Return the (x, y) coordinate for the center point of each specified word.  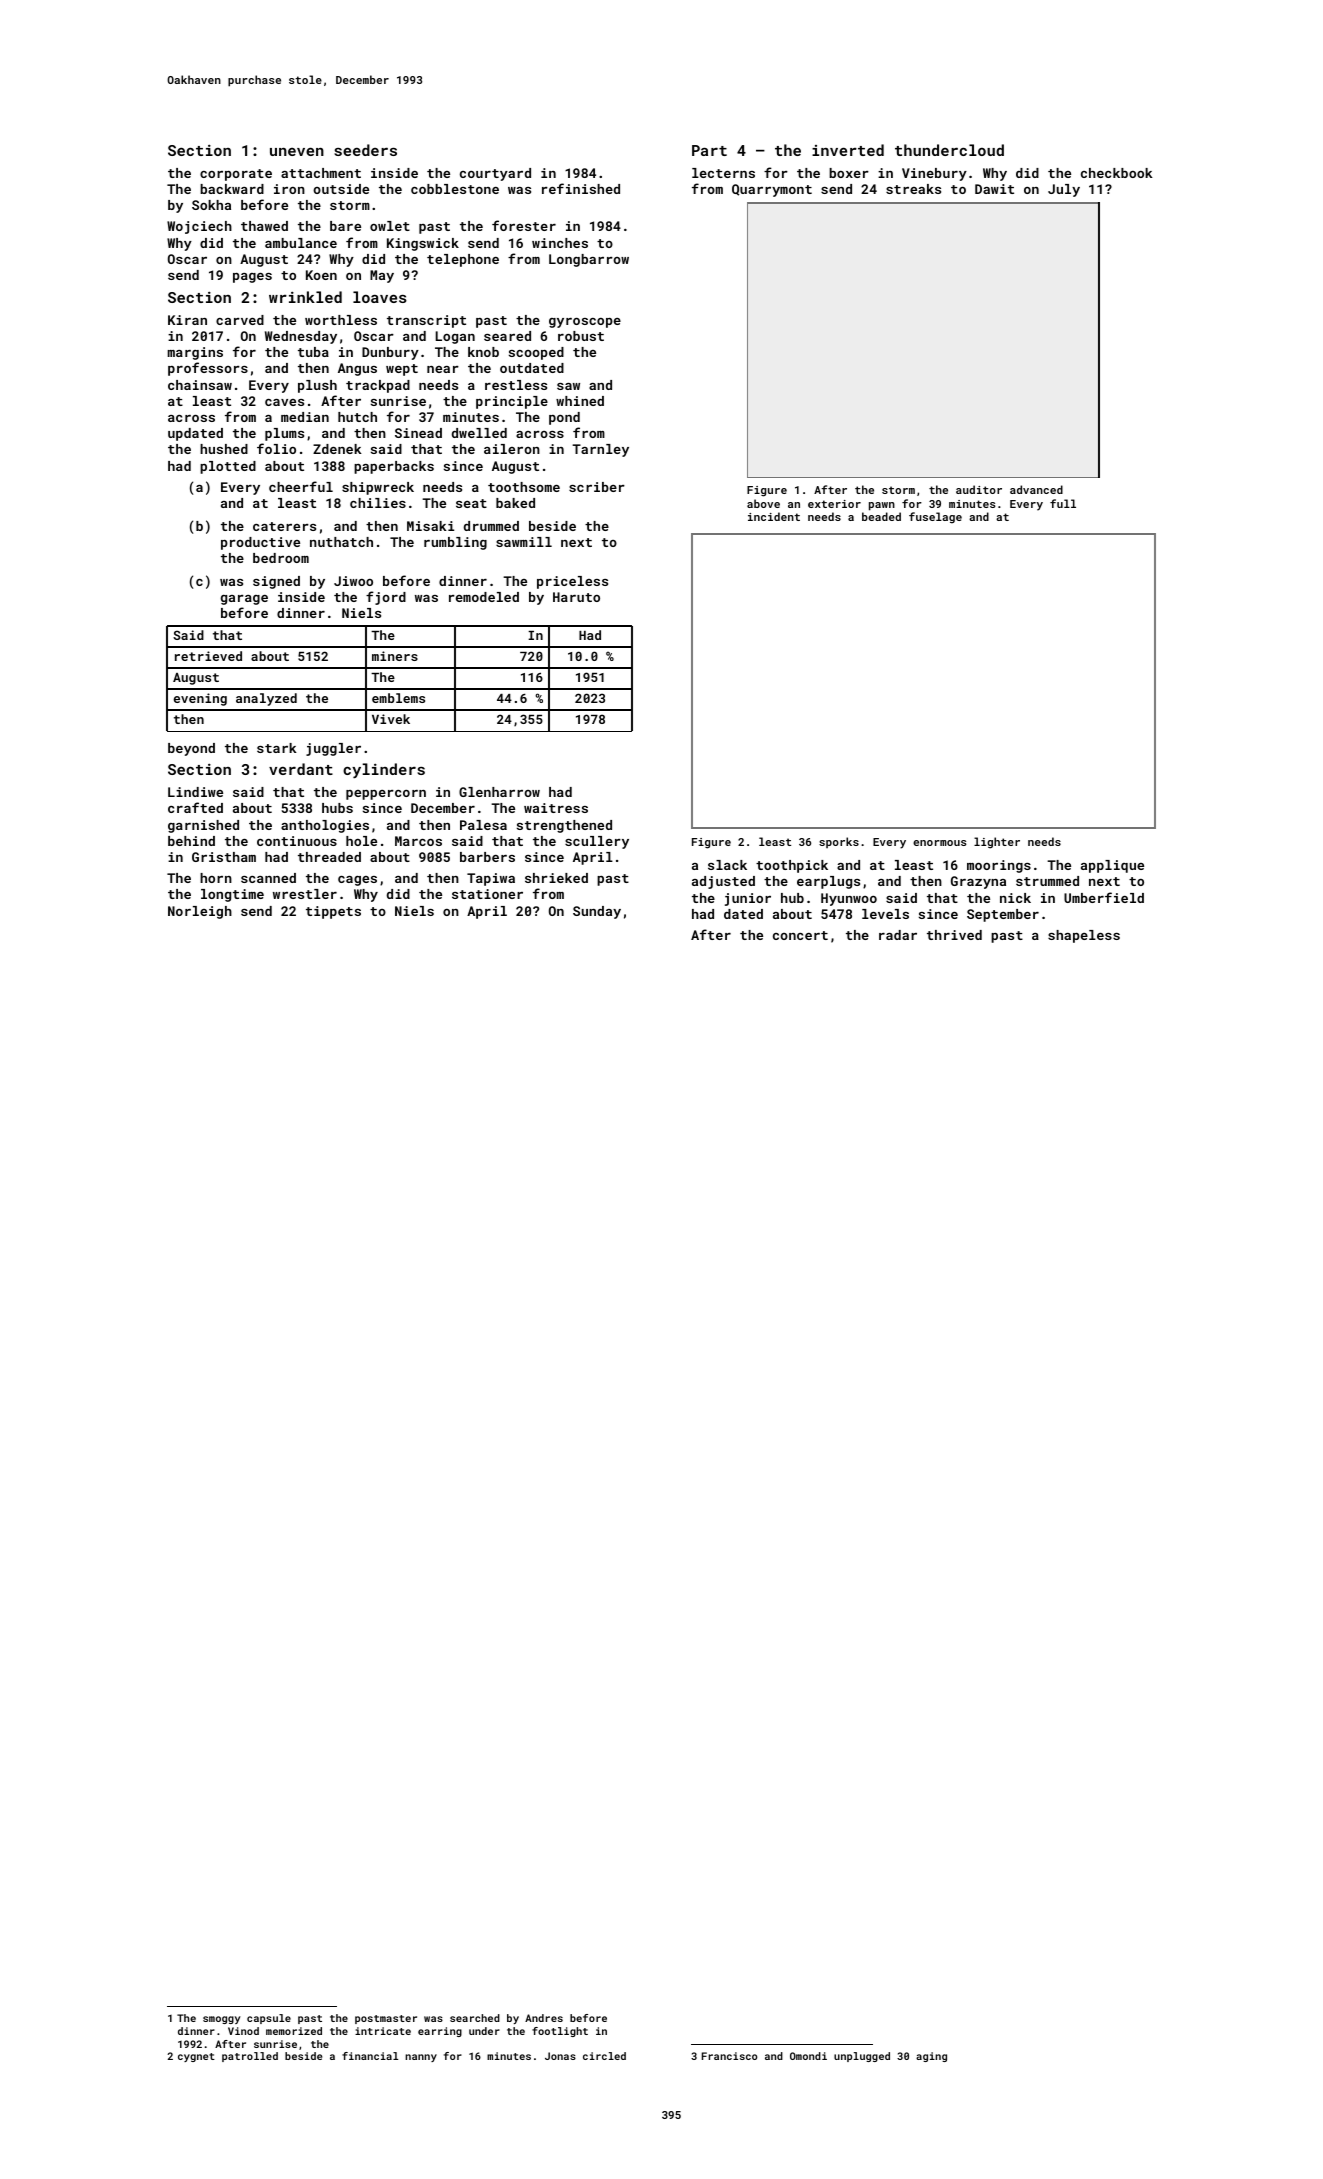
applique (1112, 866)
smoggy (222, 2020)
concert (800, 935)
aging (931, 2057)
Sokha (211, 205)
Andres (544, 2018)
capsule (269, 2019)
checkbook (1117, 173)
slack (727, 865)
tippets (333, 912)
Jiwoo (353, 581)
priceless (572, 582)
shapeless (1084, 936)
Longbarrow (589, 260)
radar (898, 935)
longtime (232, 895)
